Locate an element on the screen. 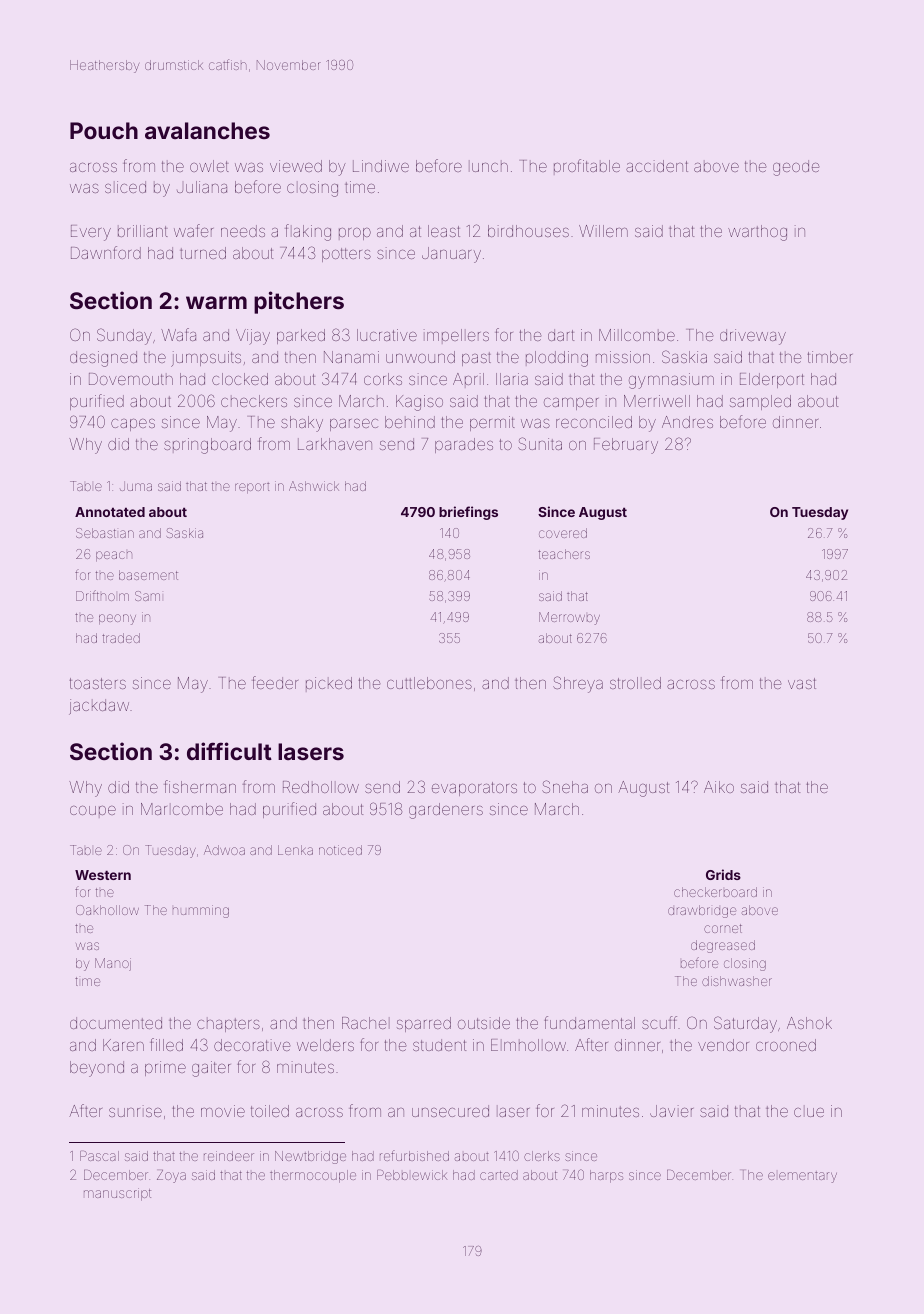 The image size is (924, 1314). lunch is located at coordinates (490, 167).
